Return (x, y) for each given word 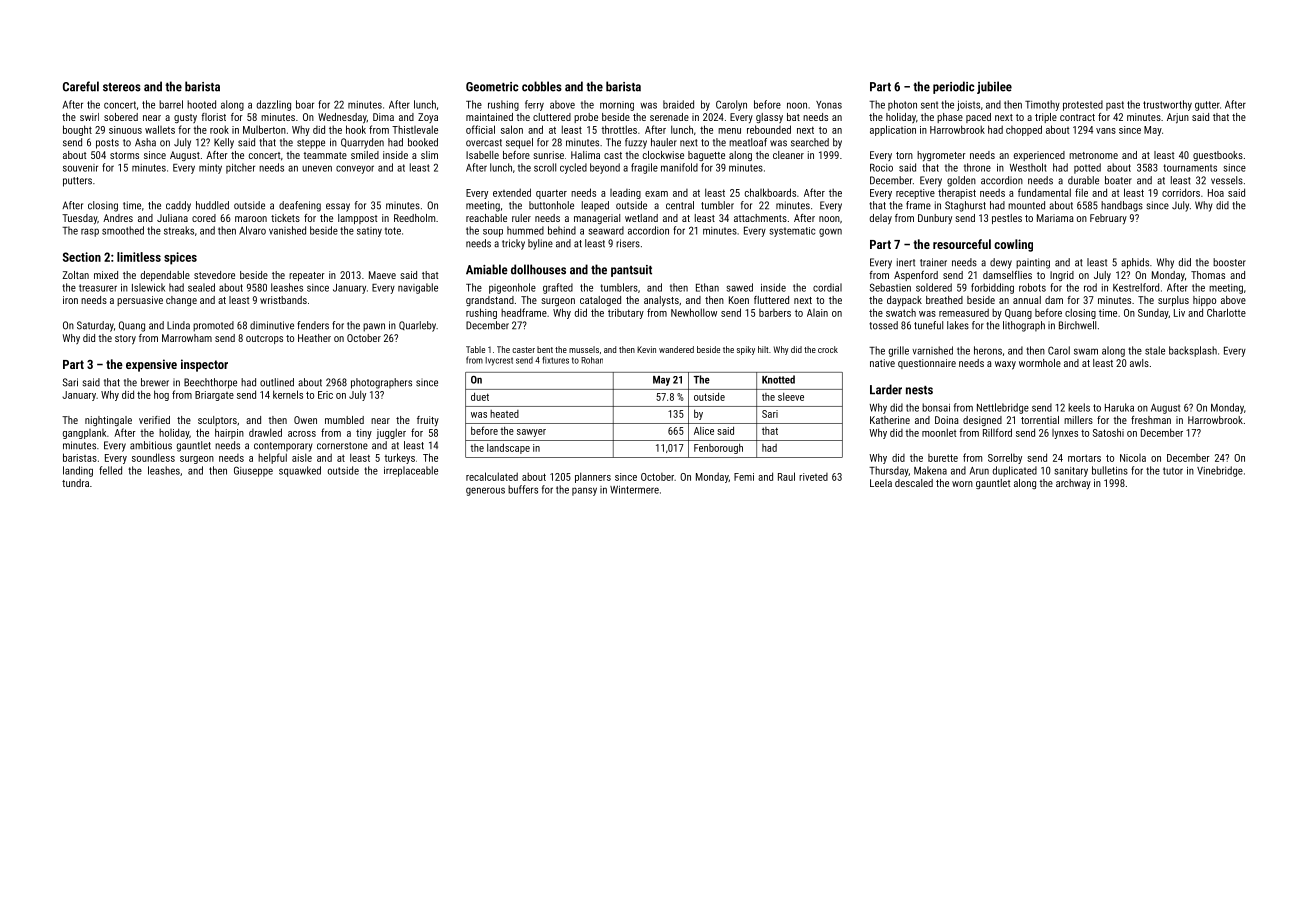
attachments (760, 218)
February (1108, 219)
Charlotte (1226, 312)
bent (545, 349)
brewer (155, 382)
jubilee (994, 87)
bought (77, 130)
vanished (287, 230)
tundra (75, 483)
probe (586, 118)
